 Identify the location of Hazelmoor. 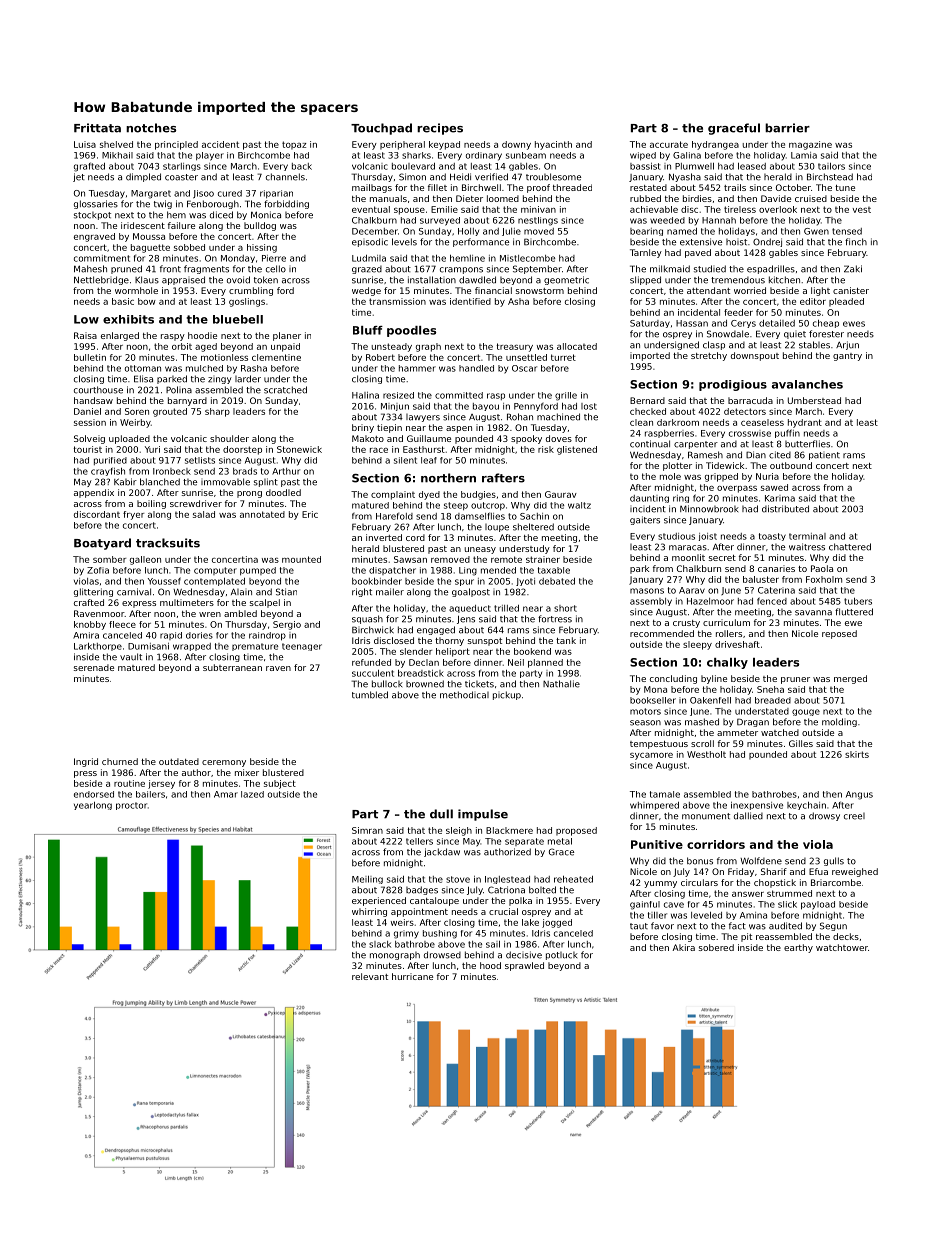
(710, 601).
